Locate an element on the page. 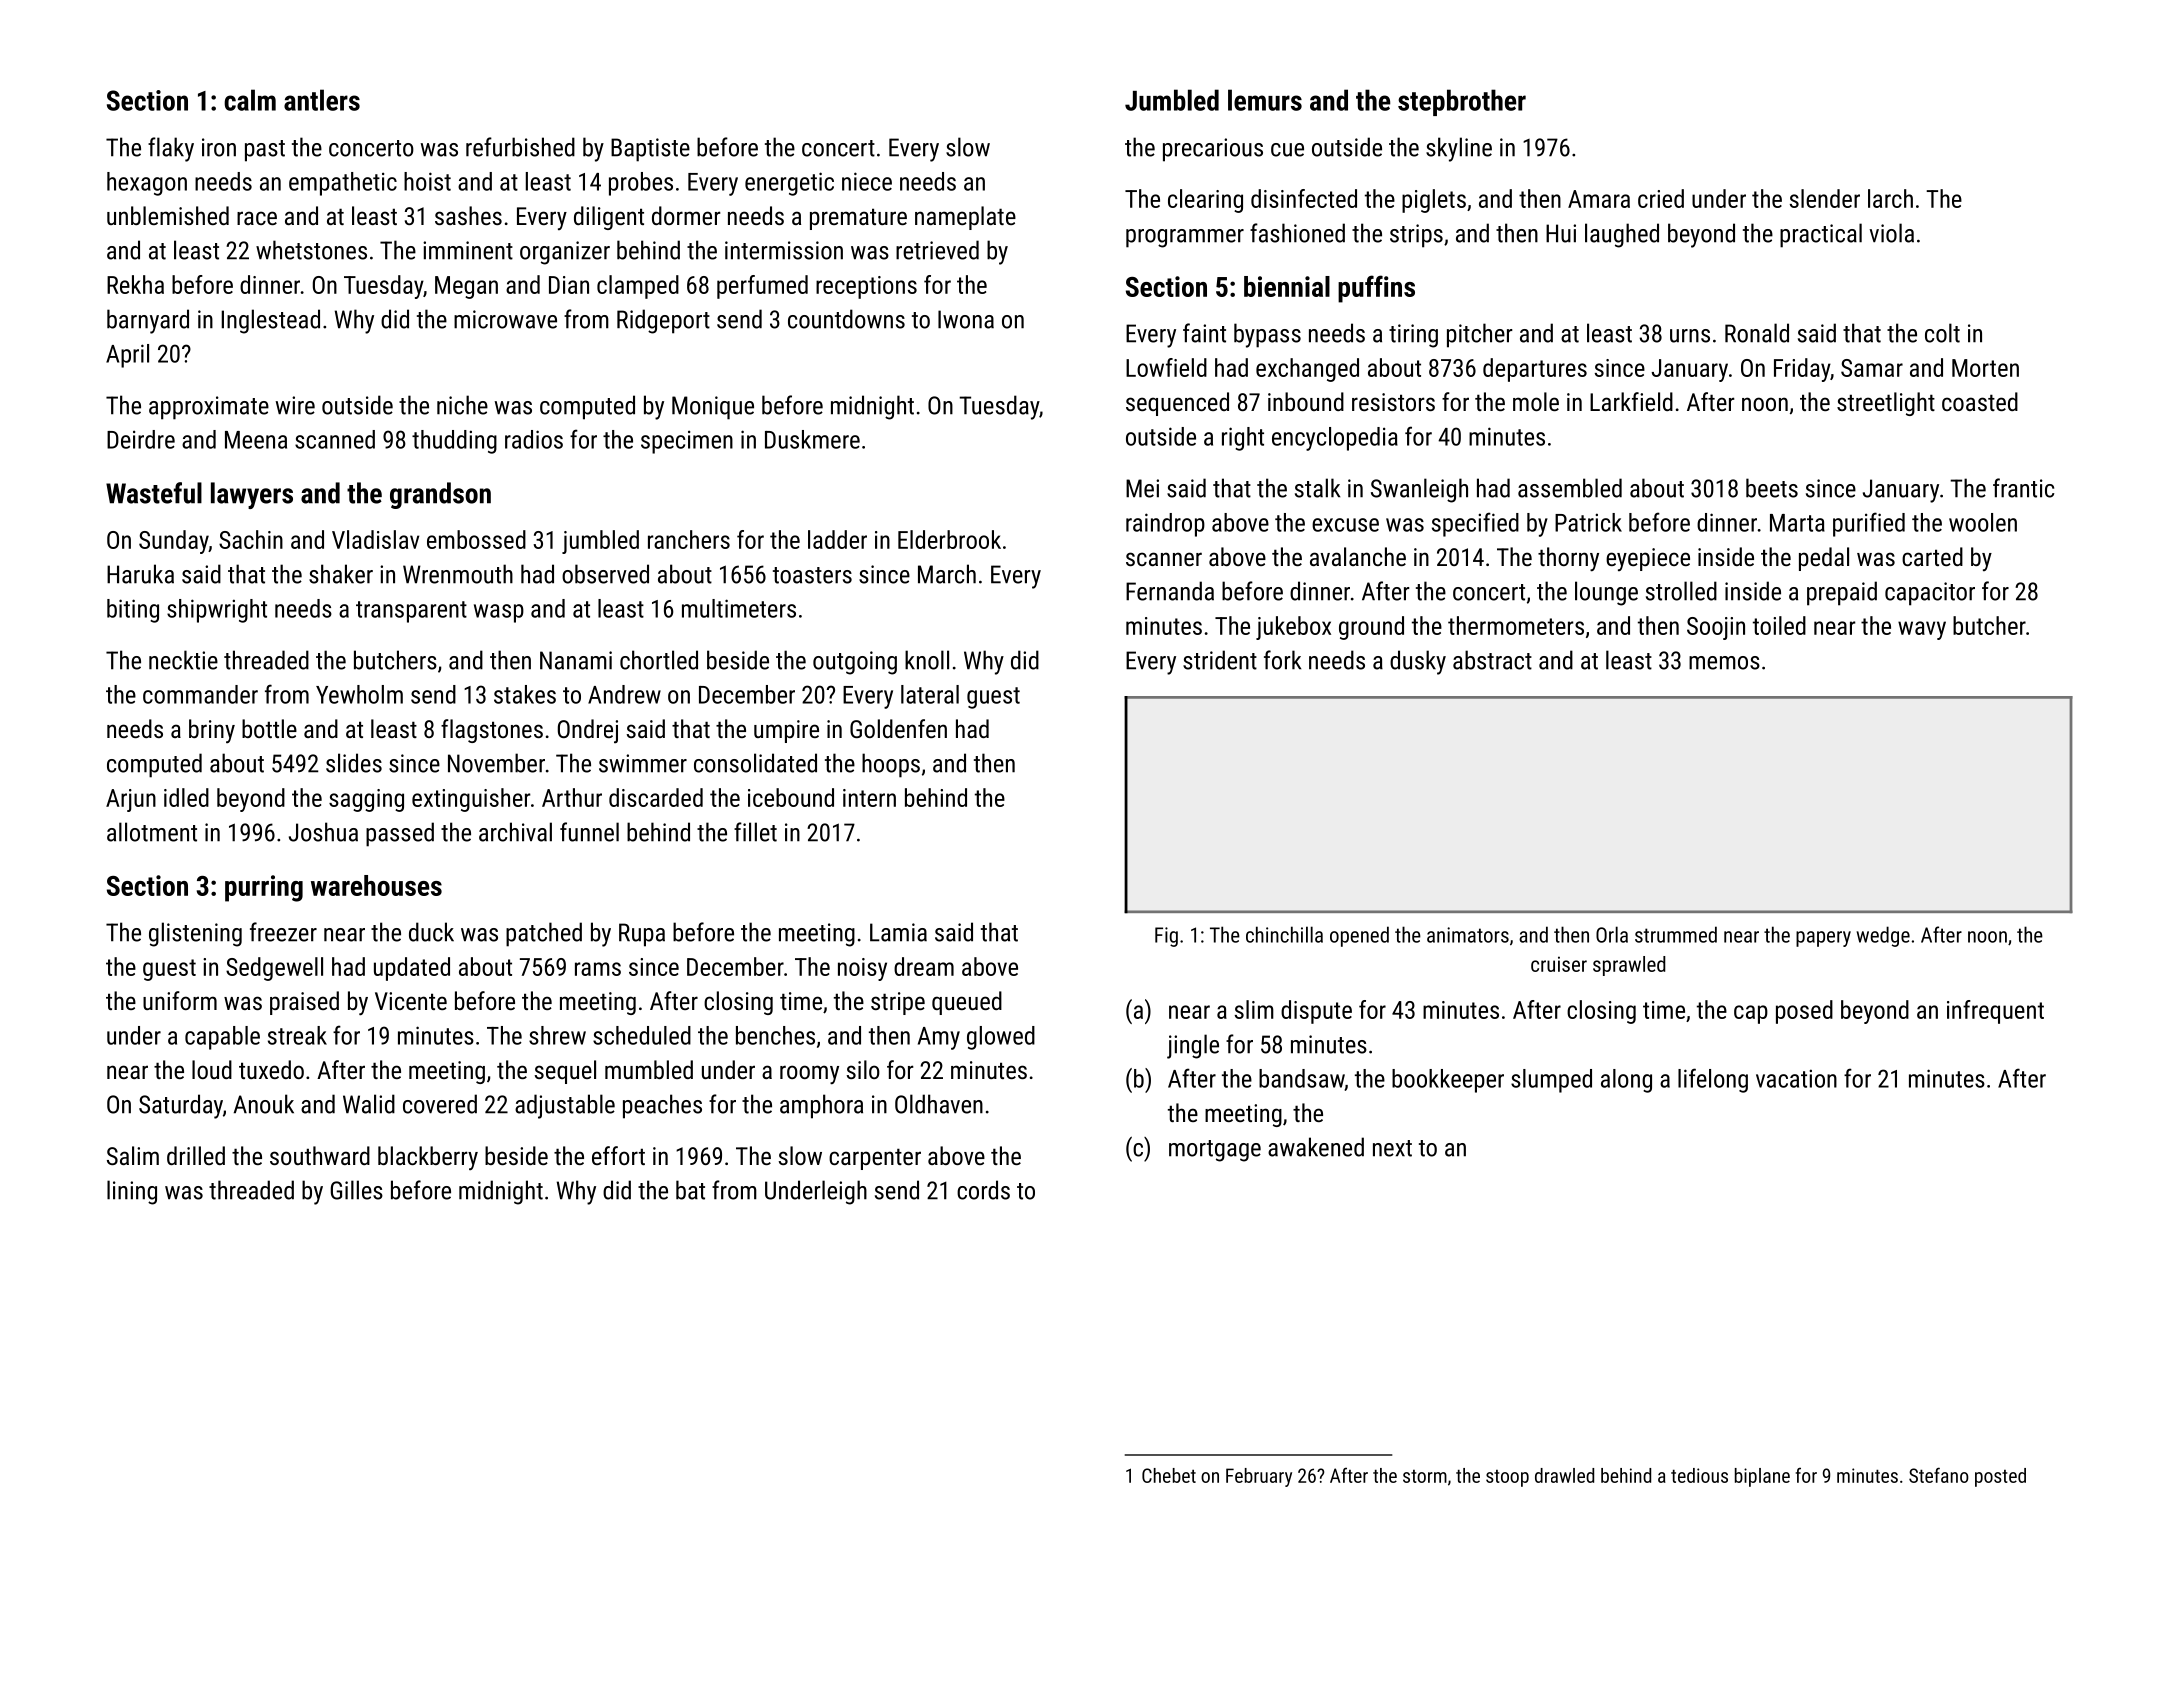 The height and width of the document is (1683, 2178). Duskmere is located at coordinates (812, 439).
